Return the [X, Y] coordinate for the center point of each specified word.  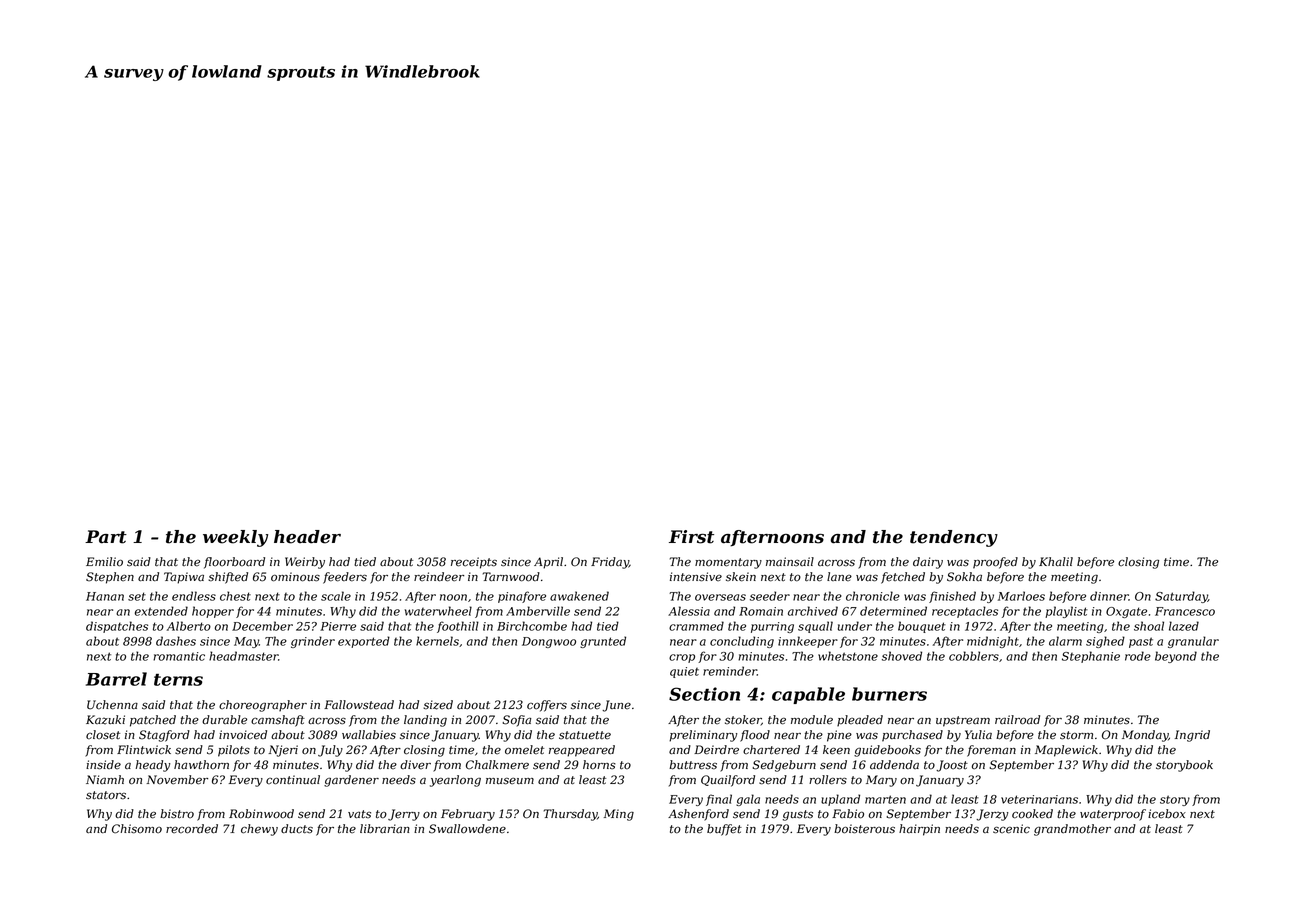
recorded [192, 829]
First [691, 537]
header [307, 537]
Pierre [338, 626]
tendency [954, 538]
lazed [1184, 626]
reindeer [439, 577]
